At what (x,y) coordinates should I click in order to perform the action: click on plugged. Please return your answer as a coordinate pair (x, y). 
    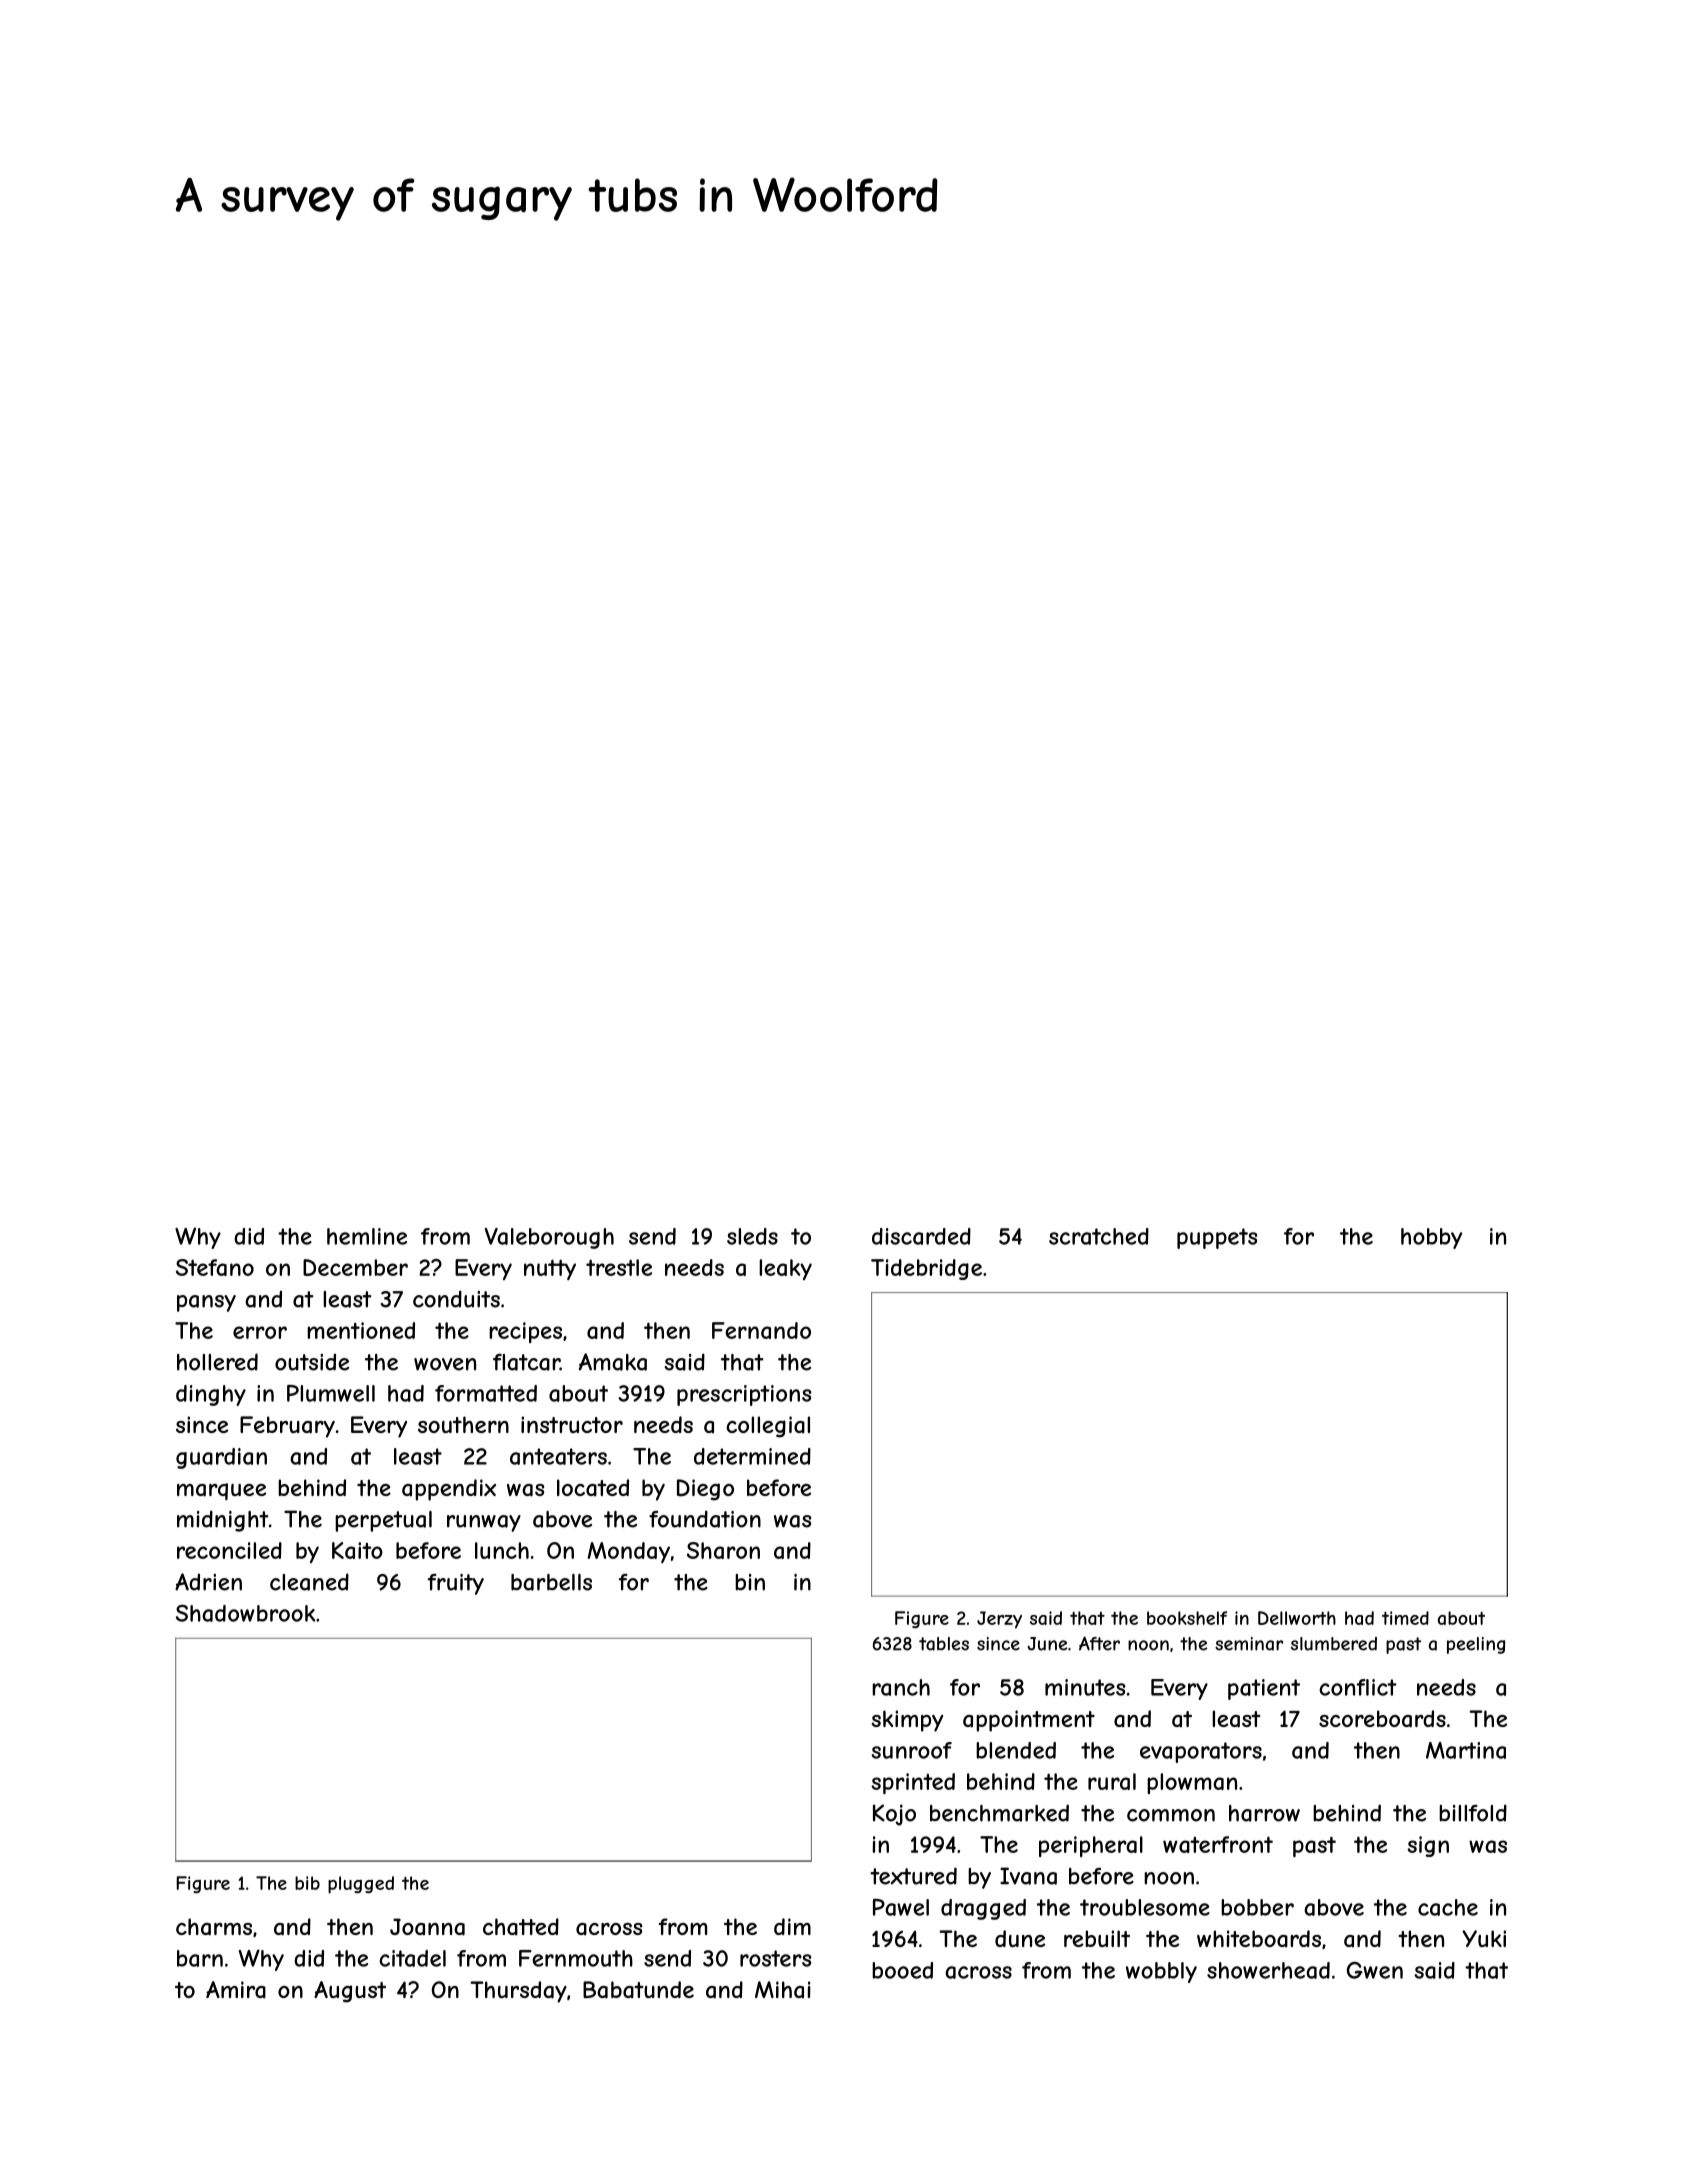
    Looking at the image, I should click on (361, 1885).
